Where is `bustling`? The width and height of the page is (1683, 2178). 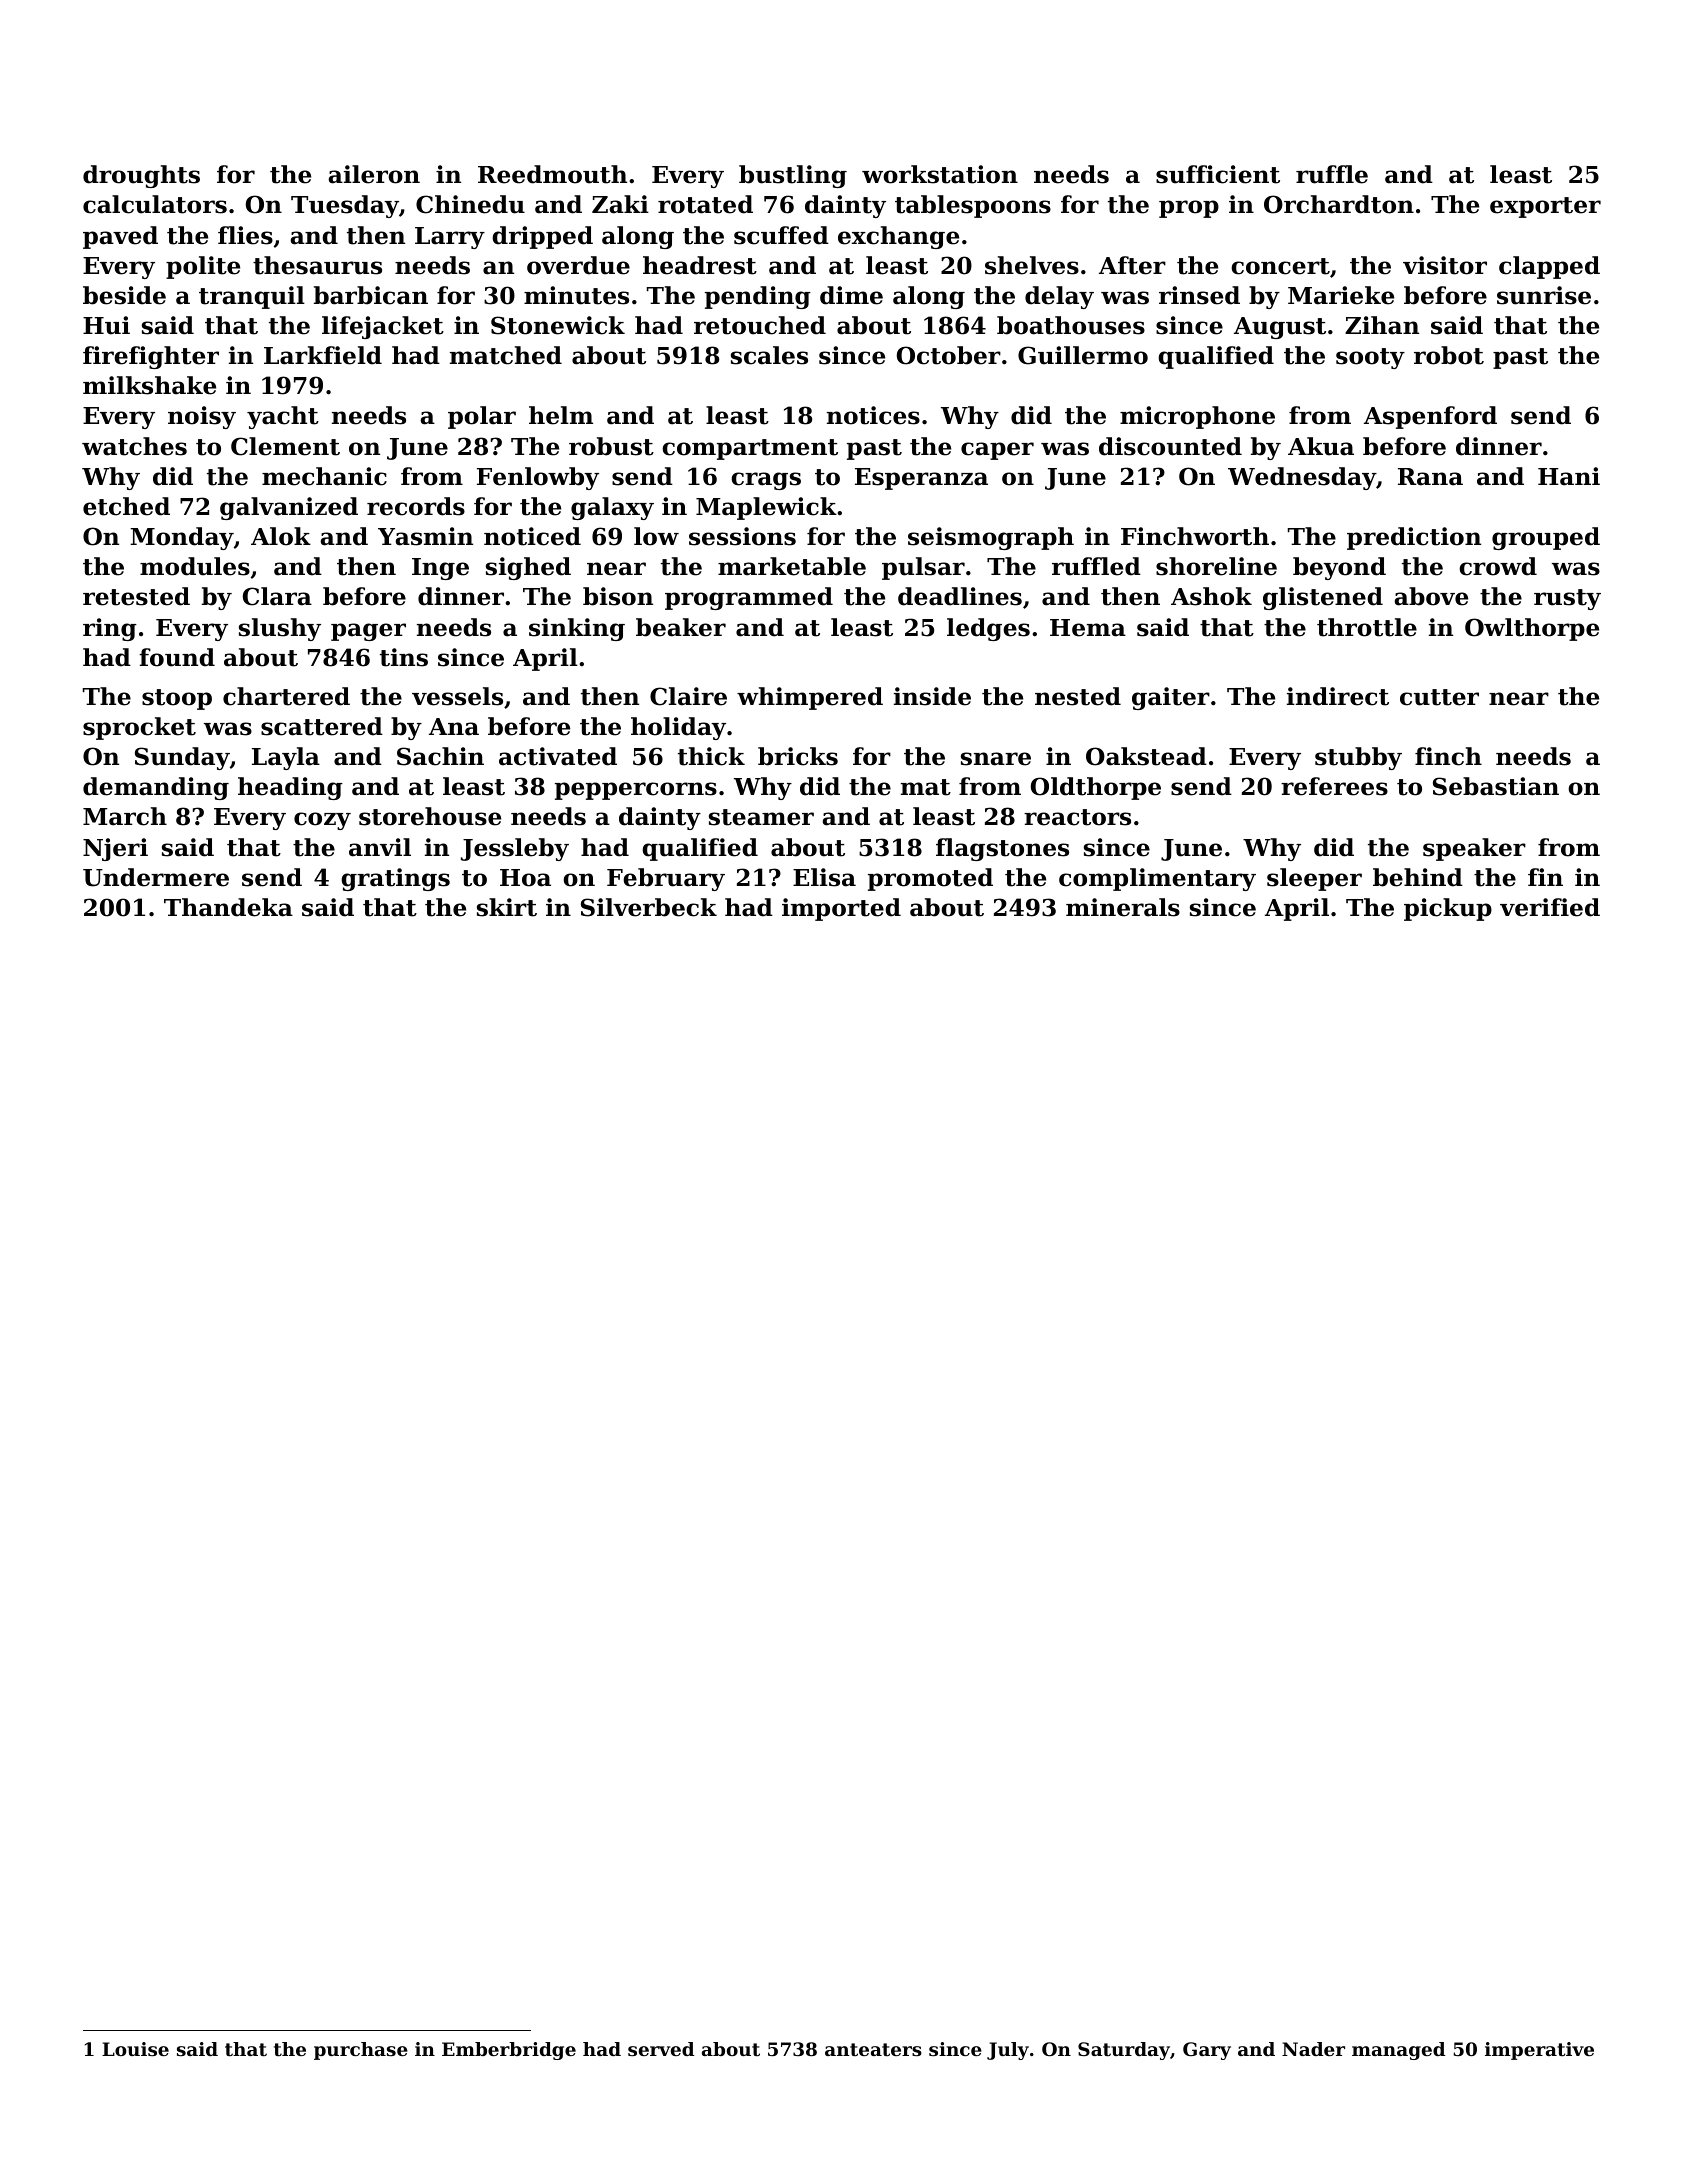 bustling is located at coordinates (793, 176).
